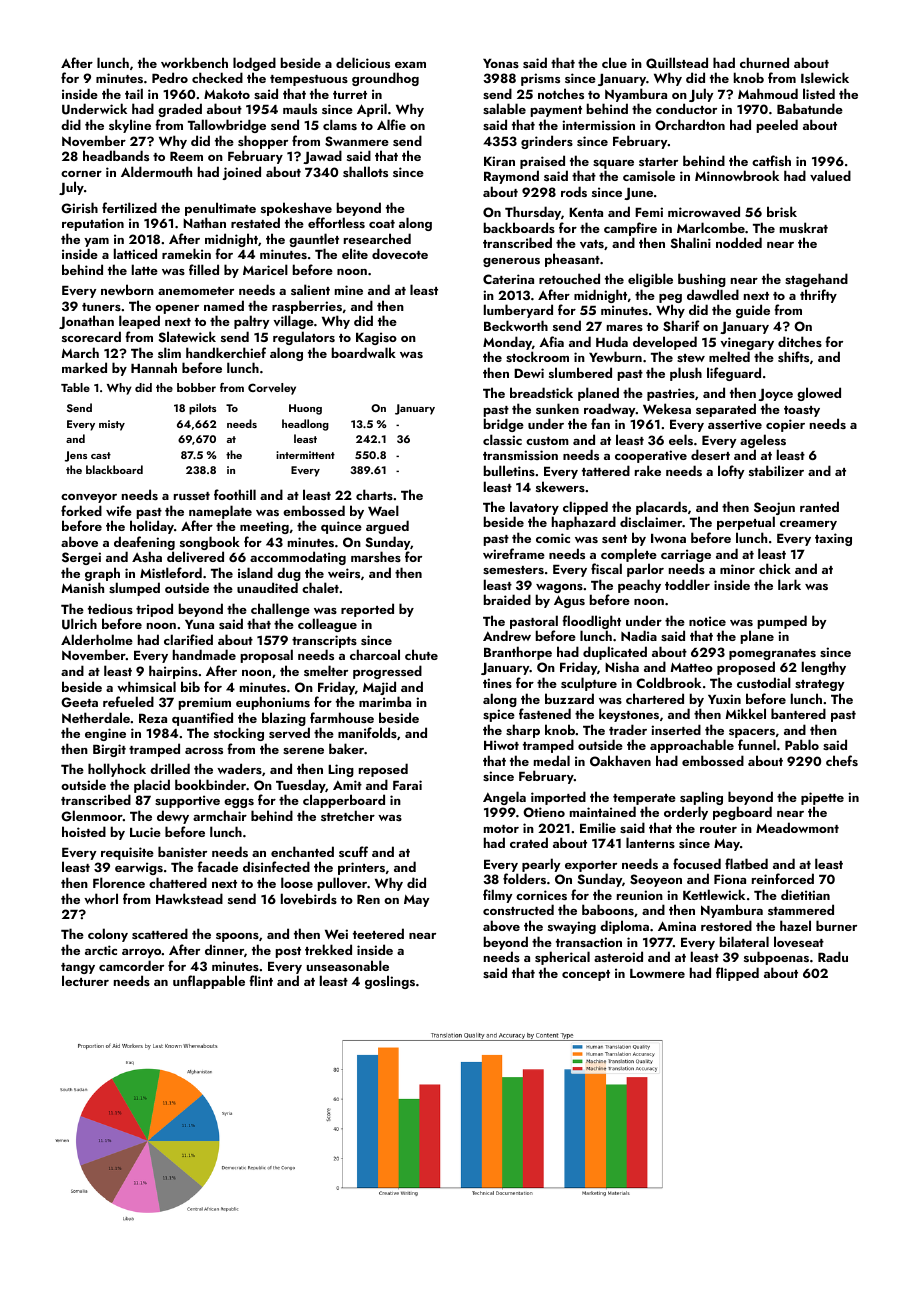 This document has height=1308, width=924. Describe the element at coordinates (782, 211) in the document. I see `brisk` at that location.
